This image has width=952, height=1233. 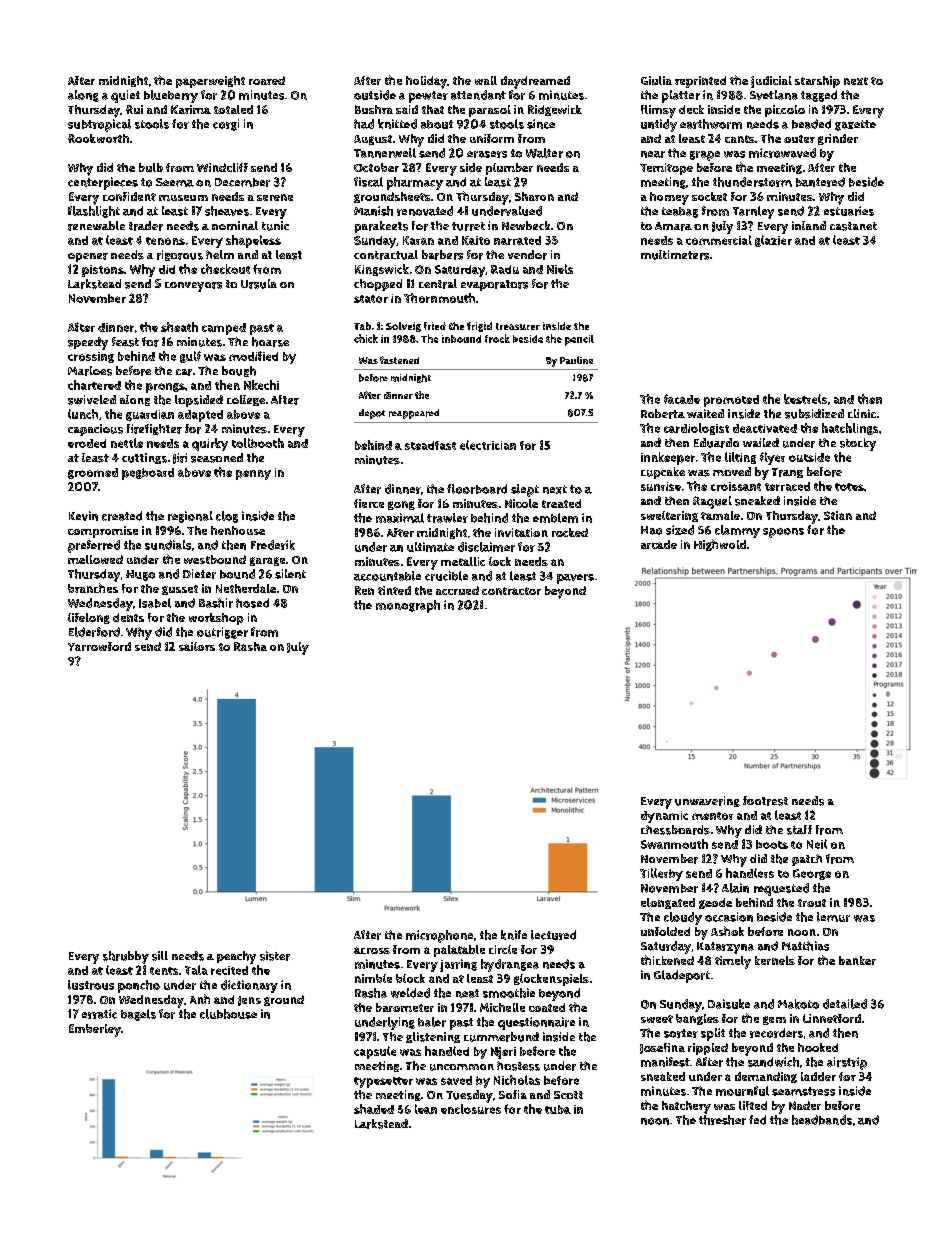 I want to click on lustrous, so click(x=91, y=985).
